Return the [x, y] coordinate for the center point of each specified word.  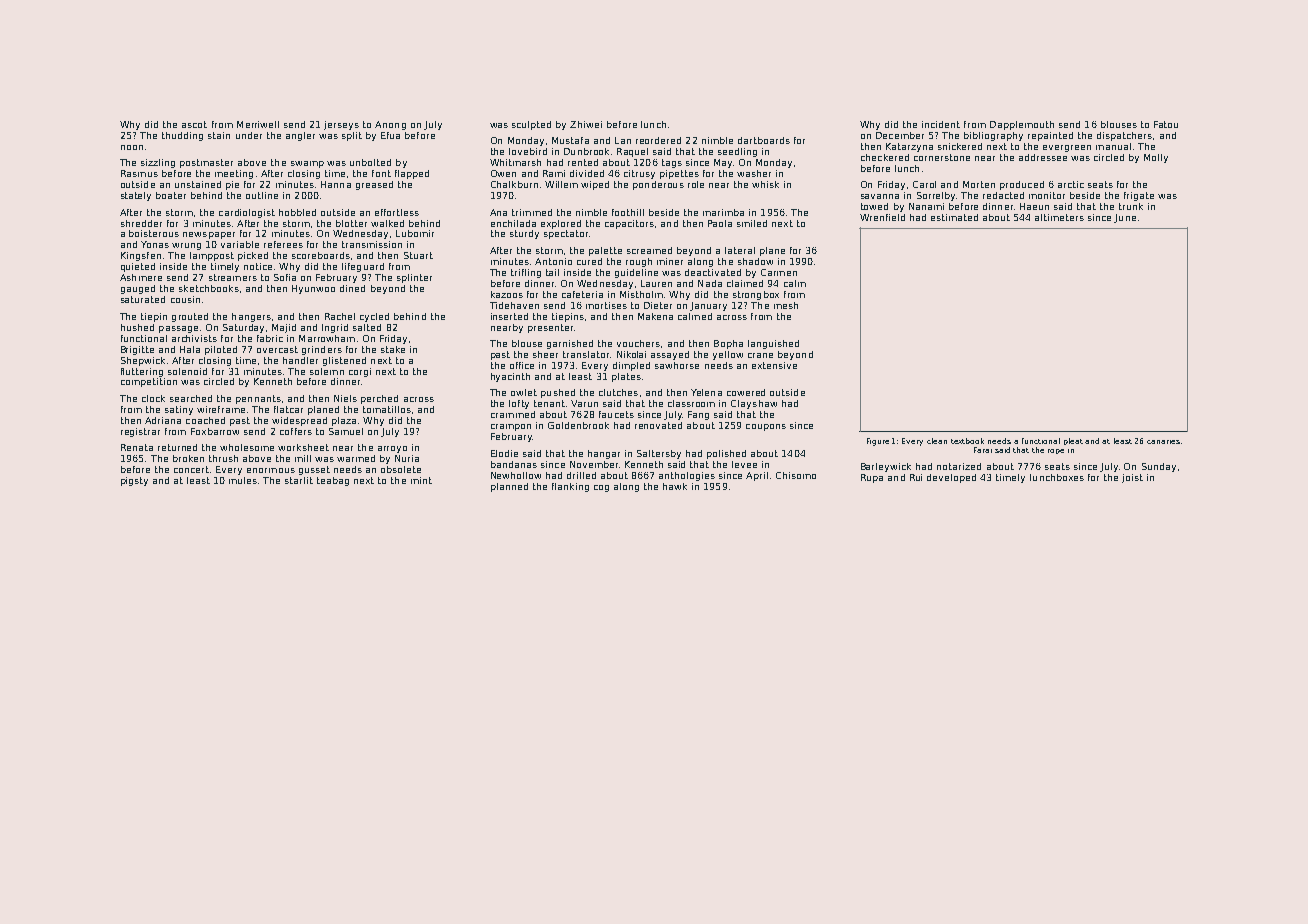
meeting [234, 174]
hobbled [297, 212]
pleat [1073, 441]
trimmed [532, 212]
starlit [299, 480]
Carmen [779, 272]
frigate [1139, 196]
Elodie [504, 453]
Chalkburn [514, 184]
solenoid [187, 371]
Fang [698, 415]
